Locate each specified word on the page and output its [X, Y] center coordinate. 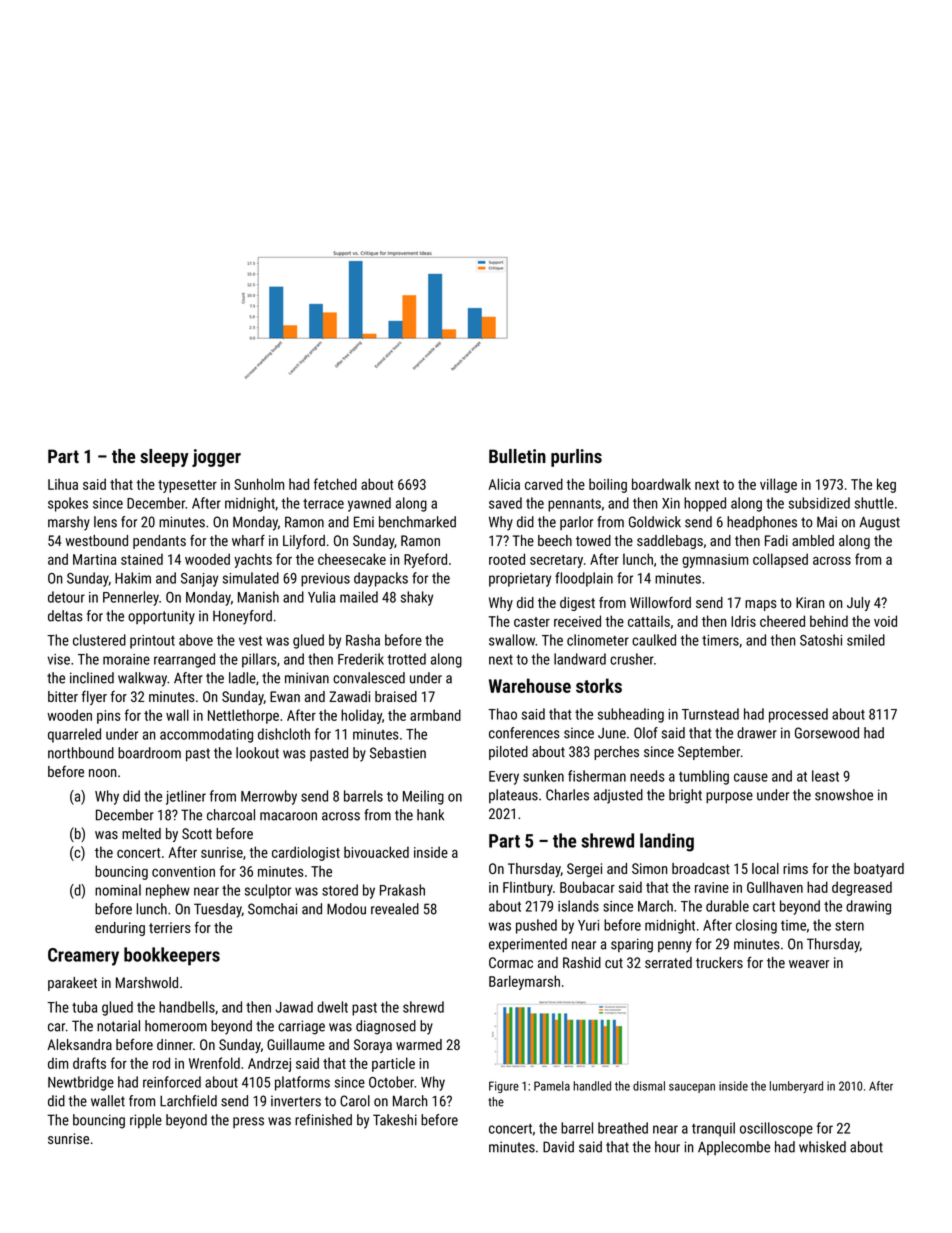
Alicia [504, 484]
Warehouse [530, 685]
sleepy [164, 458]
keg [886, 485]
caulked [654, 640]
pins [109, 717]
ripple [146, 1121]
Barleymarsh [524, 982]
